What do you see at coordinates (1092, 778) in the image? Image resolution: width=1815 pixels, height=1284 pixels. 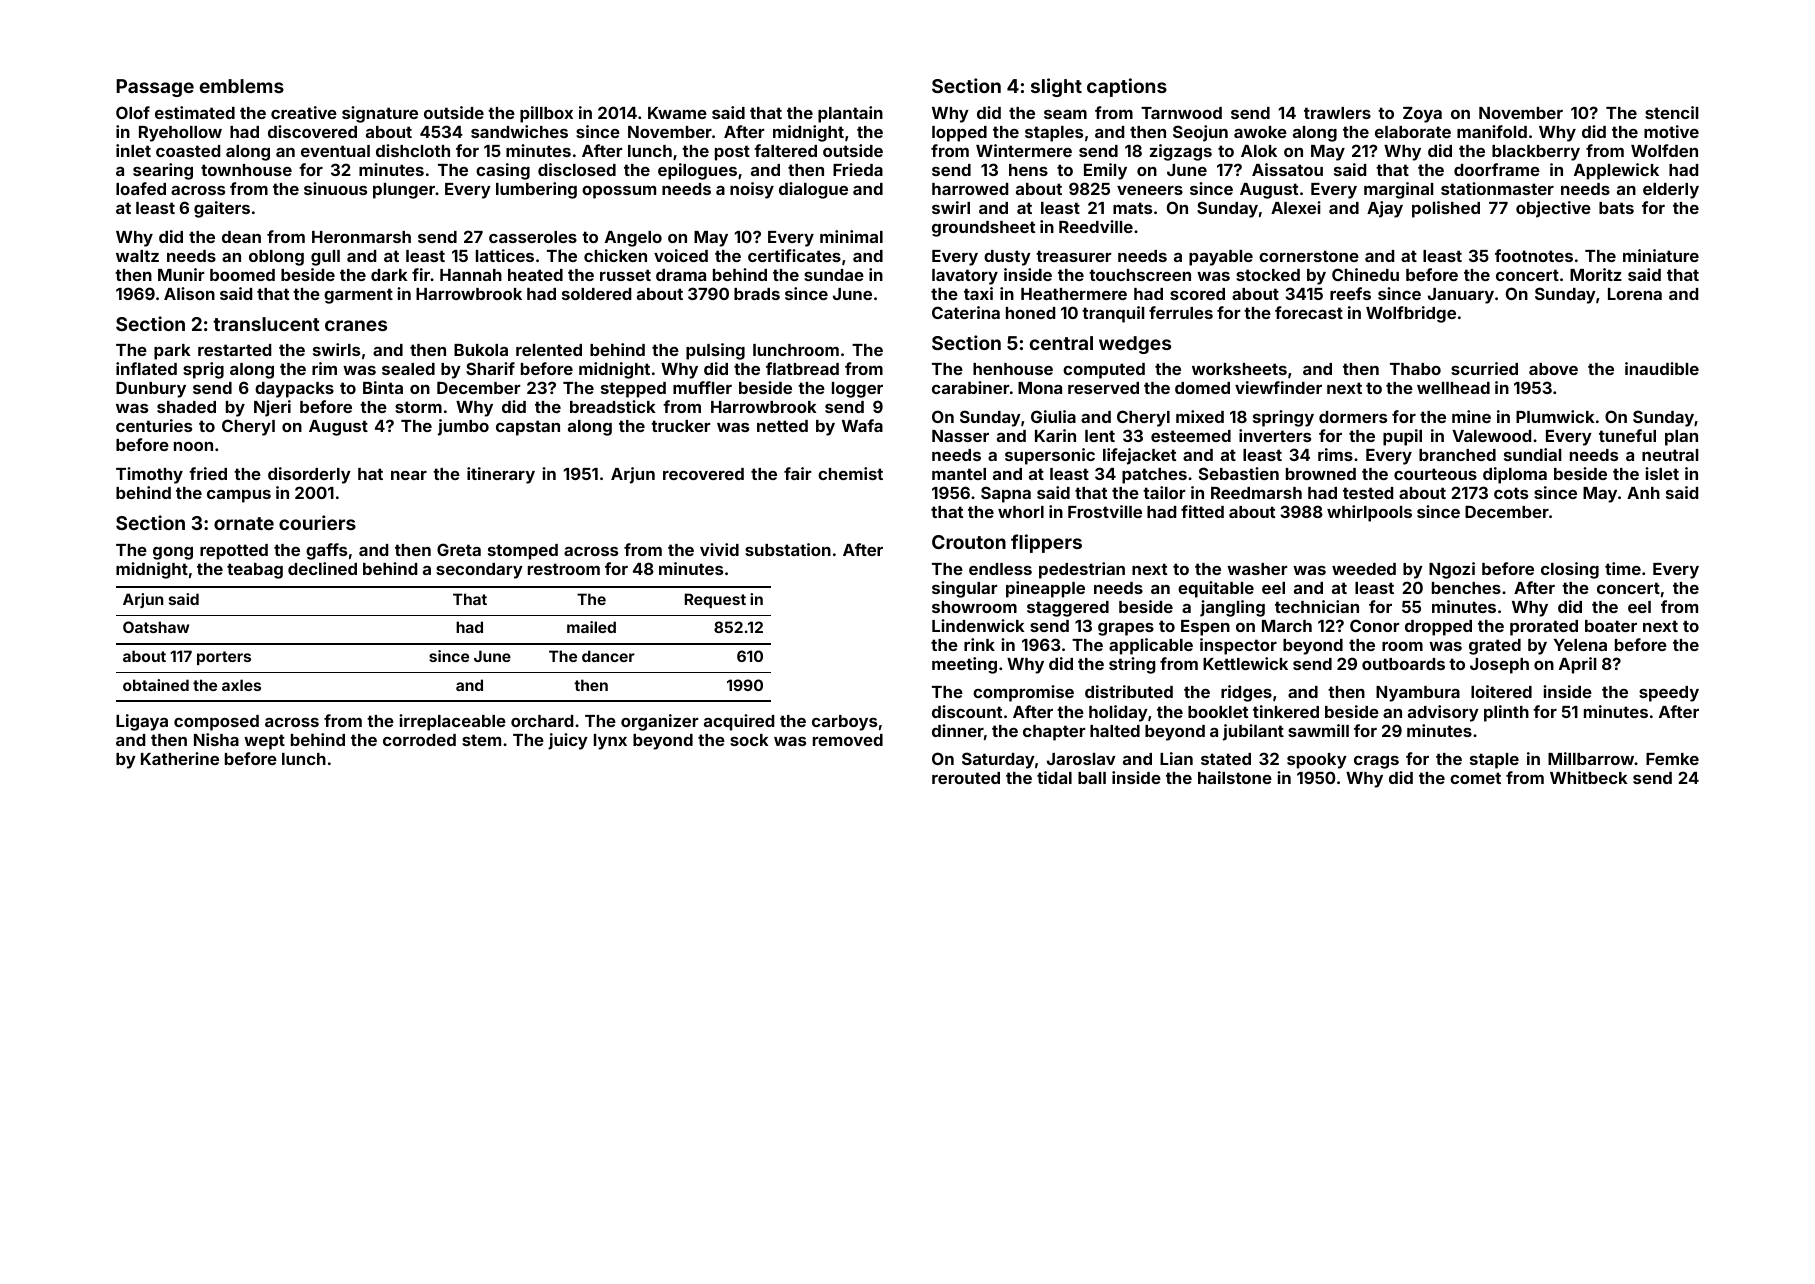 I see `ball` at bounding box center [1092, 778].
